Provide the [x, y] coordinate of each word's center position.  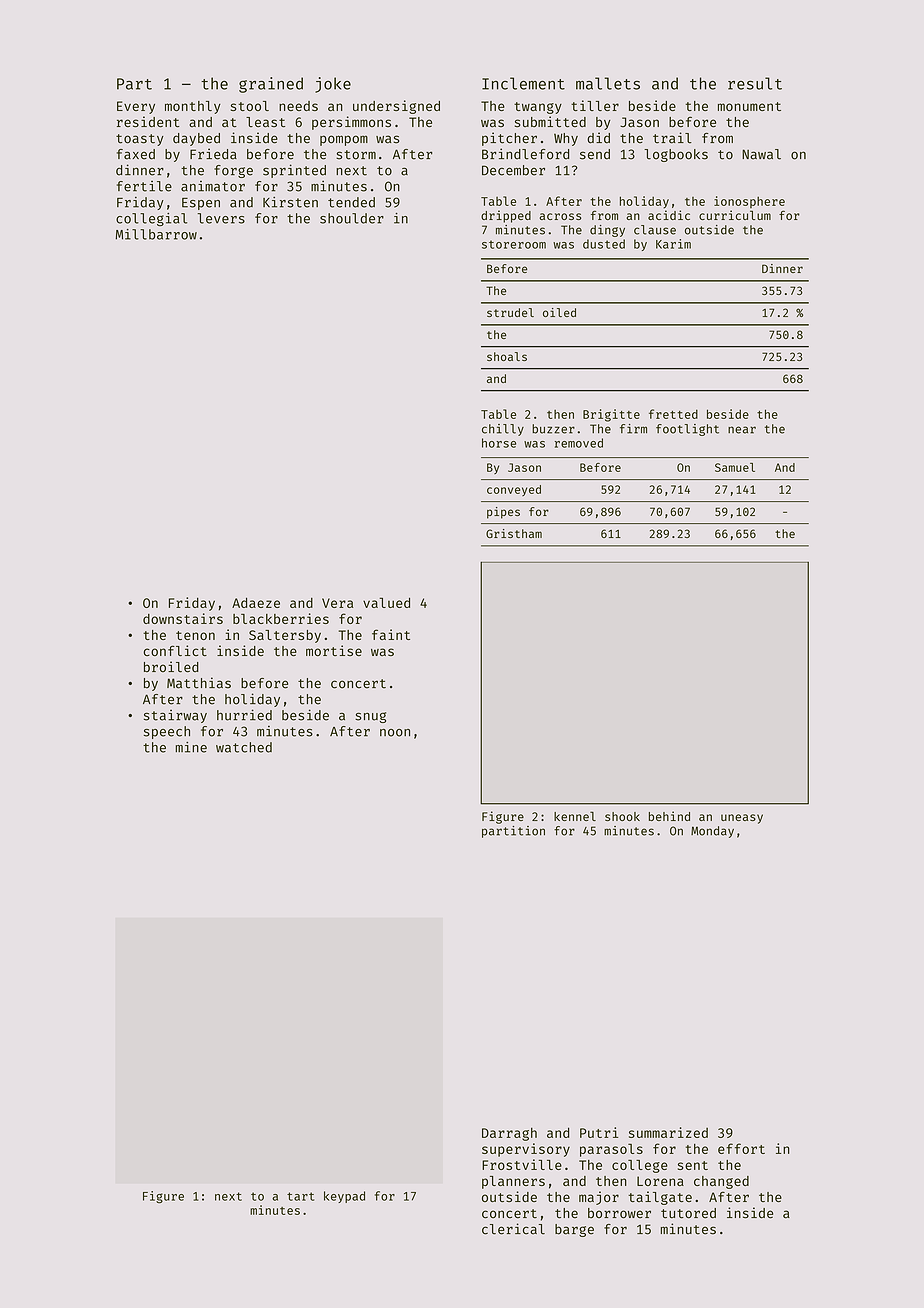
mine [191, 747]
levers [221, 218]
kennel [575, 816]
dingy [607, 231]
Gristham [514, 533]
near [742, 430]
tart [300, 1196]
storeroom [514, 244]
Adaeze [256, 603]
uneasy [742, 819]
